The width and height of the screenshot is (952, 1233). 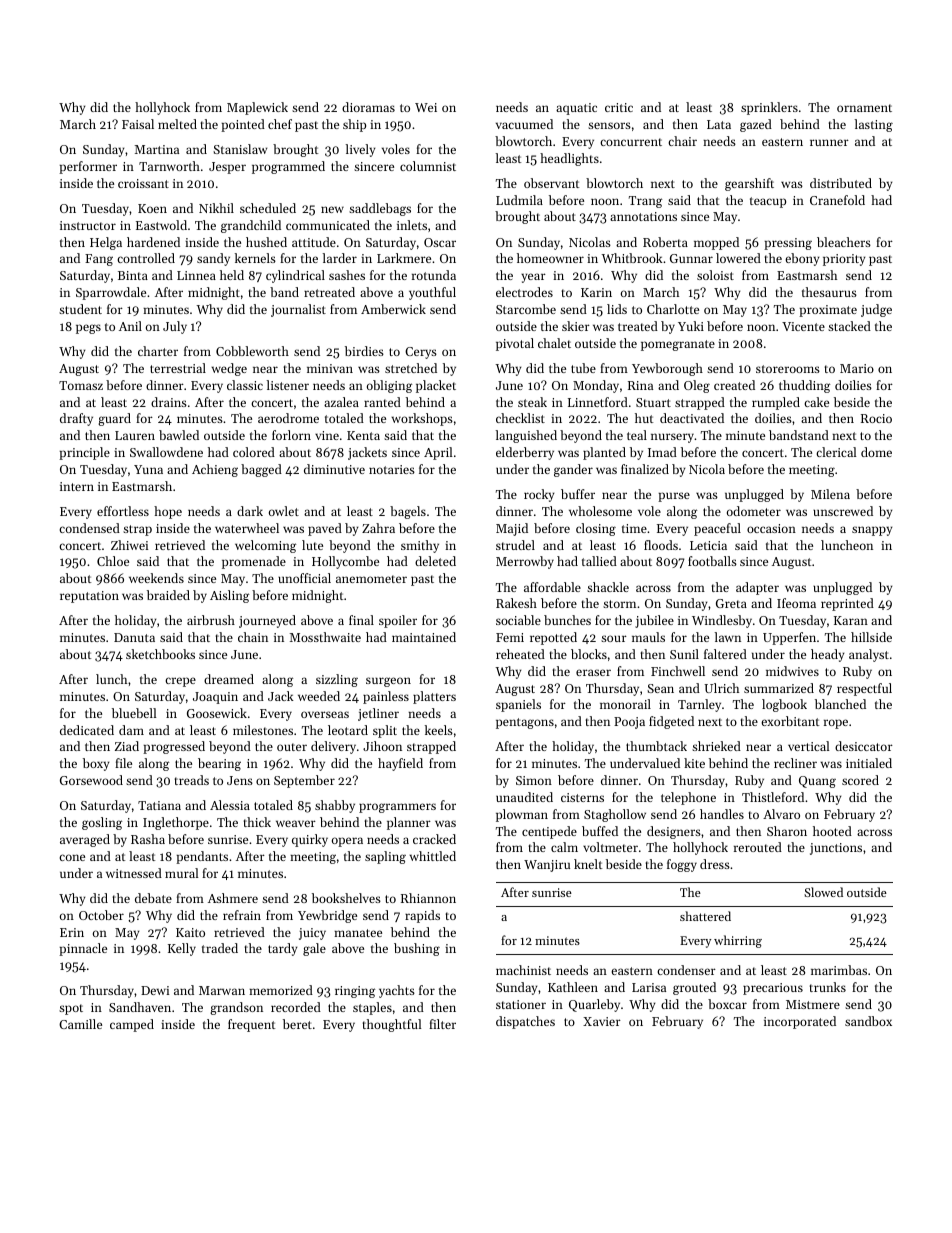 What do you see at coordinates (217, 713) in the screenshot?
I see `Goosewick` at bounding box center [217, 713].
